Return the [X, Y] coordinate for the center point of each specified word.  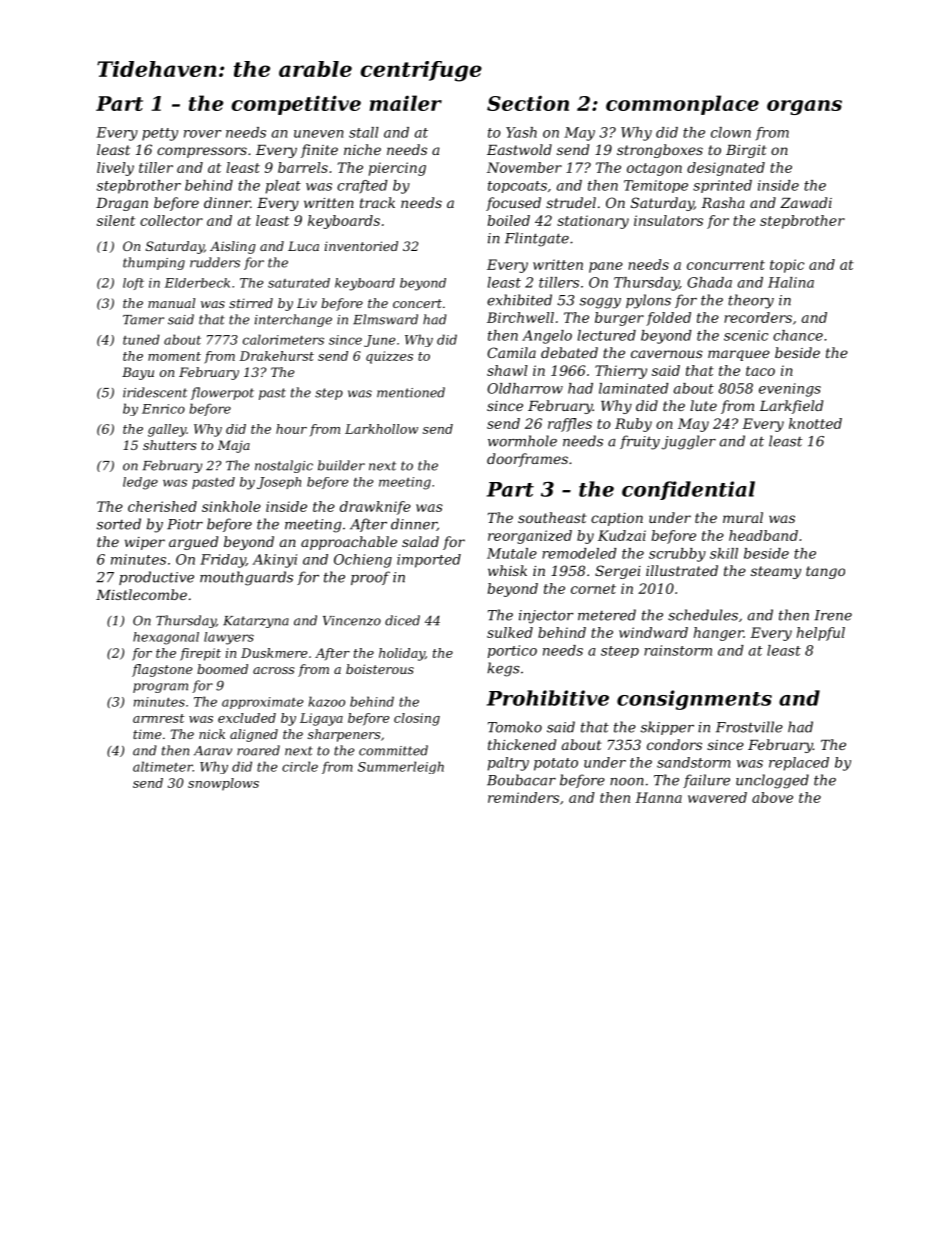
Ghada [709, 282]
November [524, 167]
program [160, 688]
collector [171, 220]
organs [804, 107]
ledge [140, 483]
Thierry [621, 372]
